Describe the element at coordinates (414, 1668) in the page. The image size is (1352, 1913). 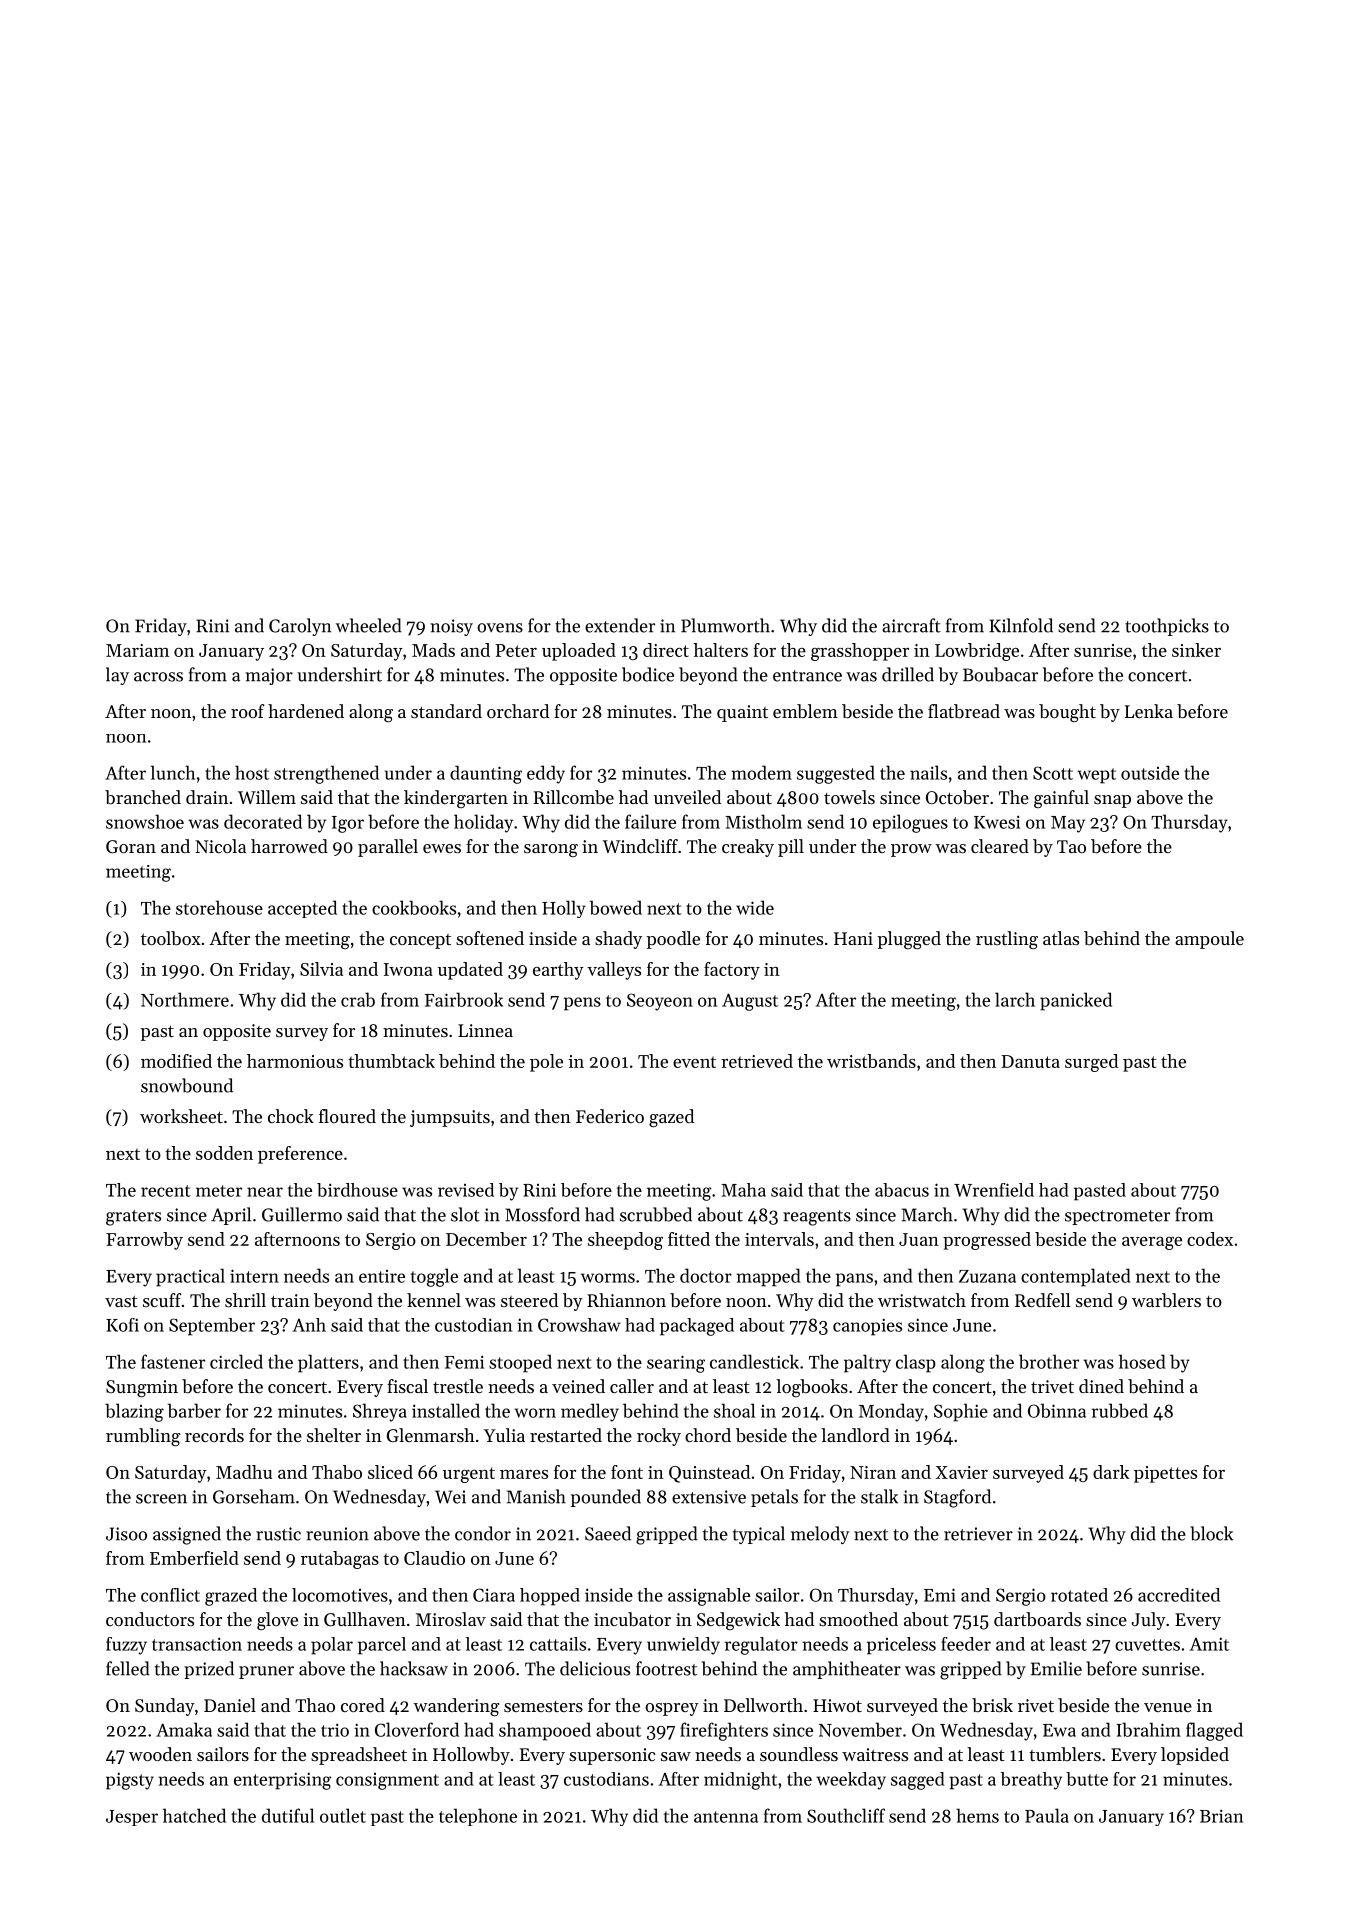
I see `hacksaw` at that location.
